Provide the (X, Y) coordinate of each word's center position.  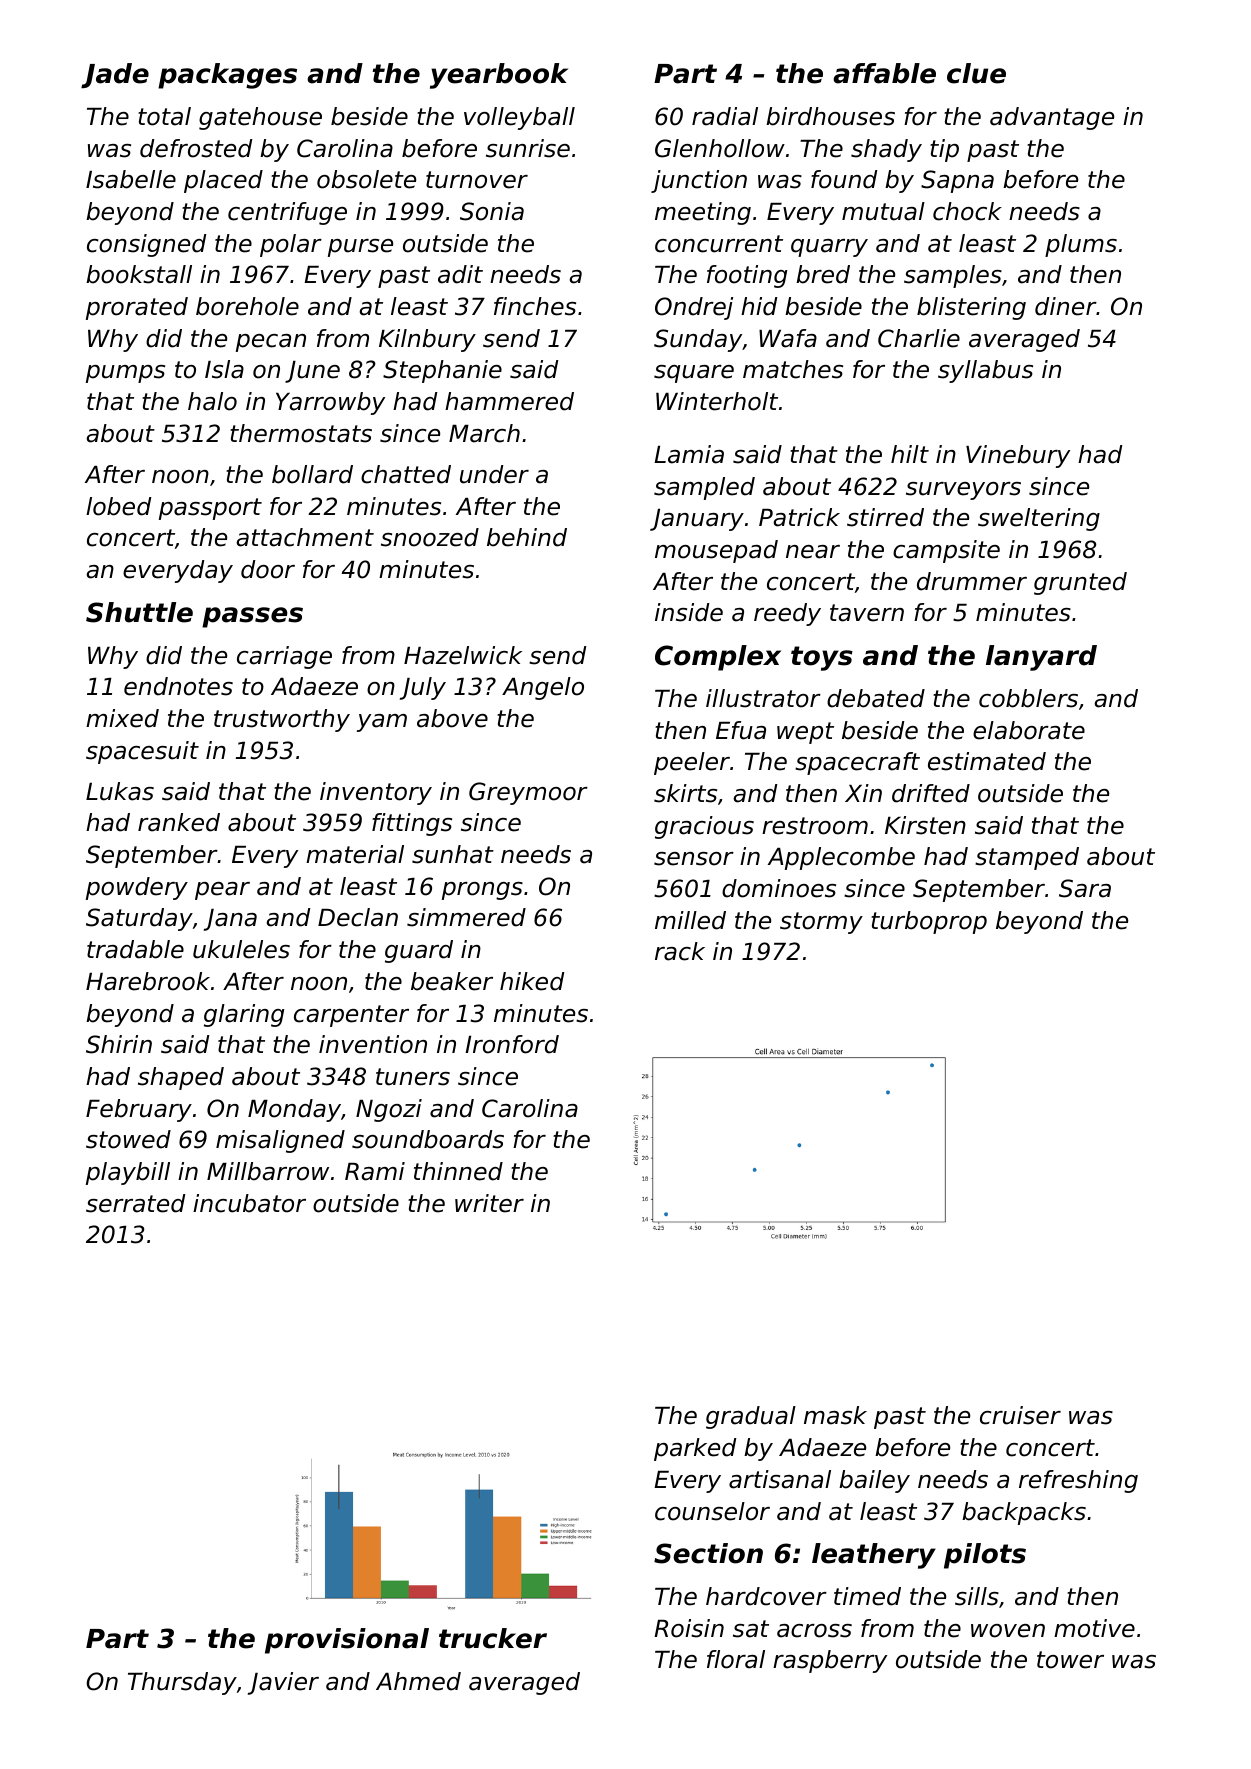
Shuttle (139, 612)
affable (884, 73)
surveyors (963, 491)
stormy (821, 923)
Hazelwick (463, 655)
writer (489, 1203)
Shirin (119, 1044)
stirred (885, 517)
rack (680, 951)
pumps (125, 374)
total (164, 116)
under (494, 474)
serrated (136, 1203)
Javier (283, 1683)
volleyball (519, 118)
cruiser (1020, 1415)
